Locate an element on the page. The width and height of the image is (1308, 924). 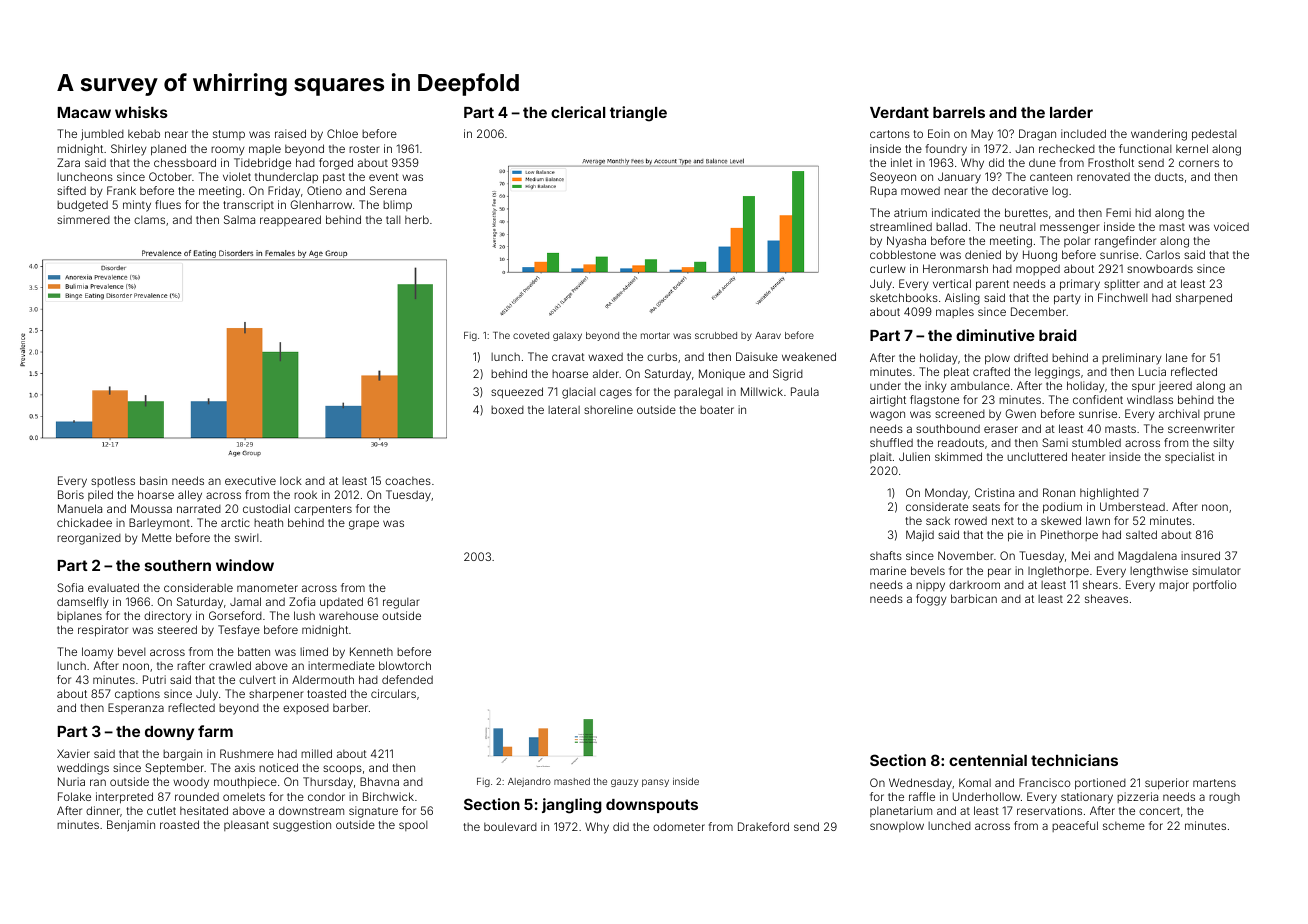
clerical is located at coordinates (578, 112).
